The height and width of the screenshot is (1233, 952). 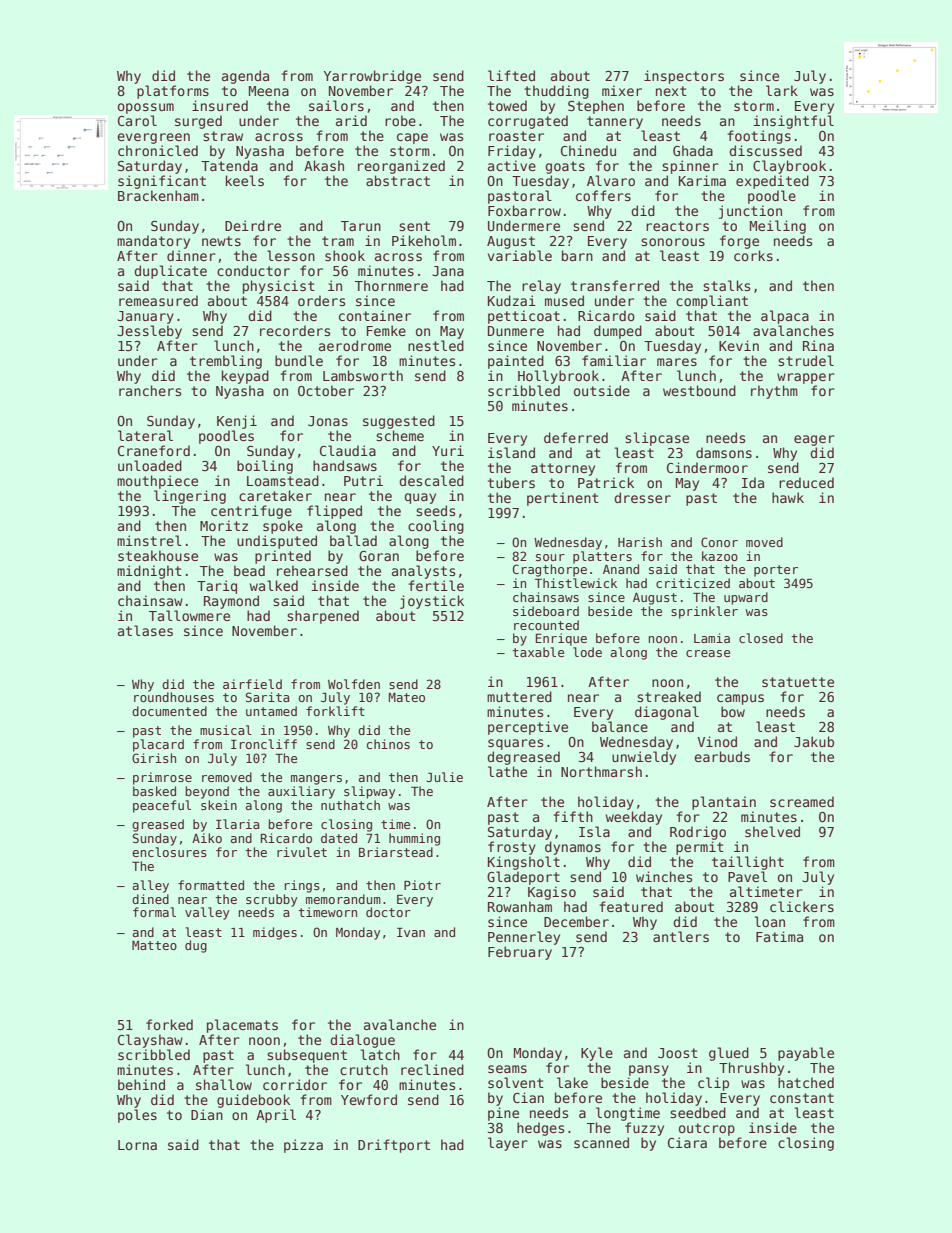 What do you see at coordinates (507, 1069) in the screenshot?
I see `seams` at bounding box center [507, 1069].
